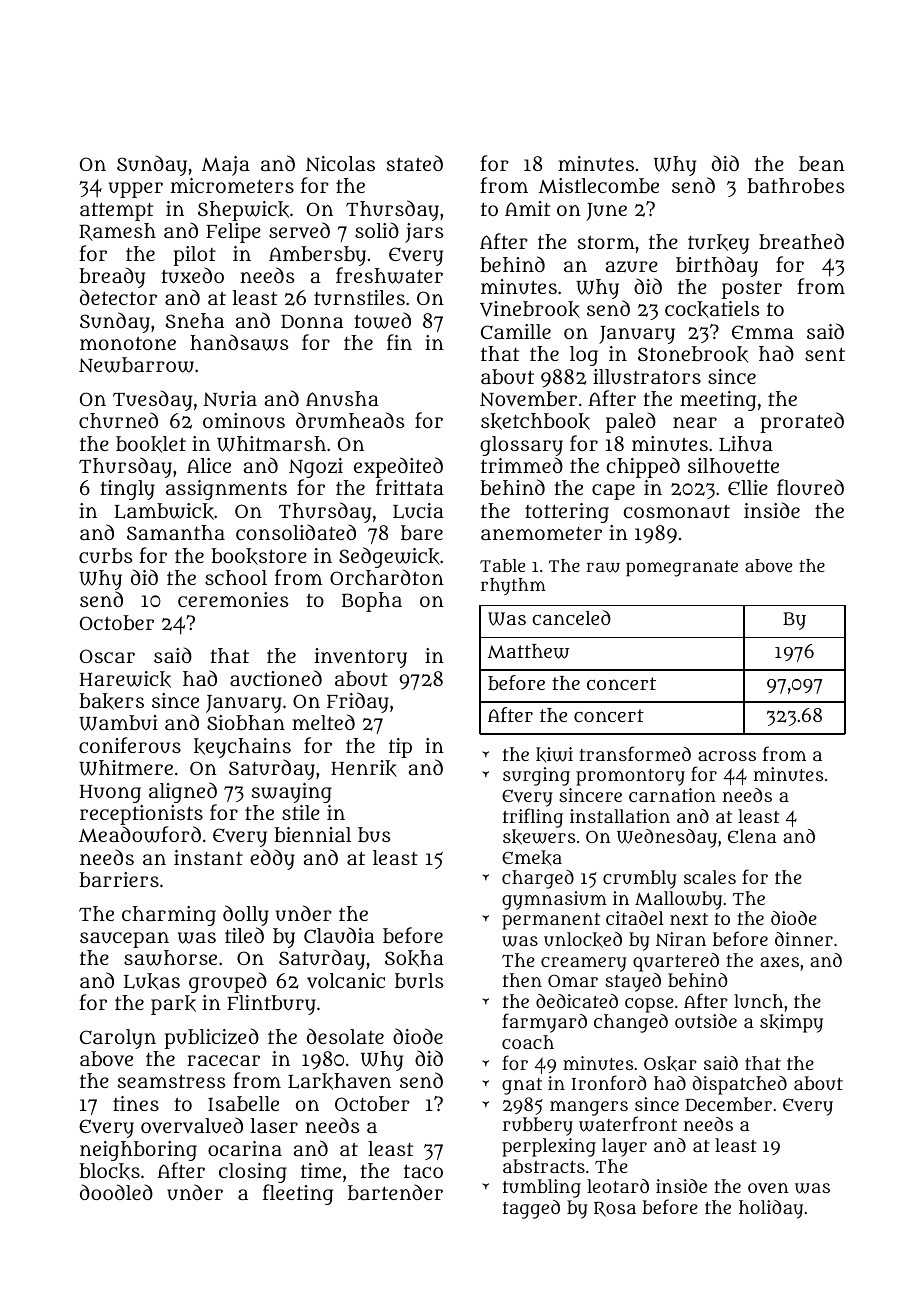  What do you see at coordinates (531, 1209) in the screenshot?
I see `tagged` at bounding box center [531, 1209].
